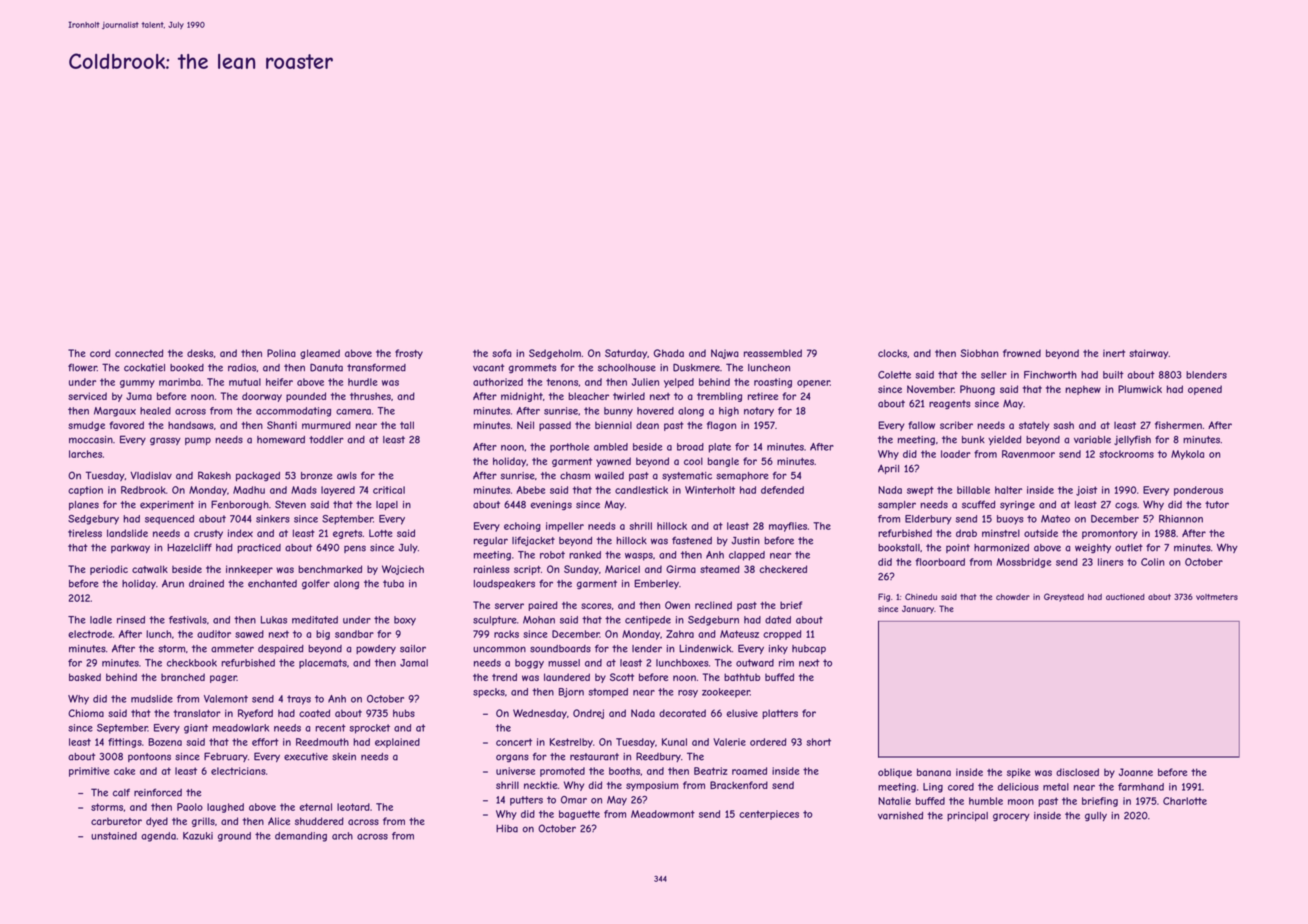 The height and width of the document is (924, 1308). I want to click on bathtub, so click(742, 677).
